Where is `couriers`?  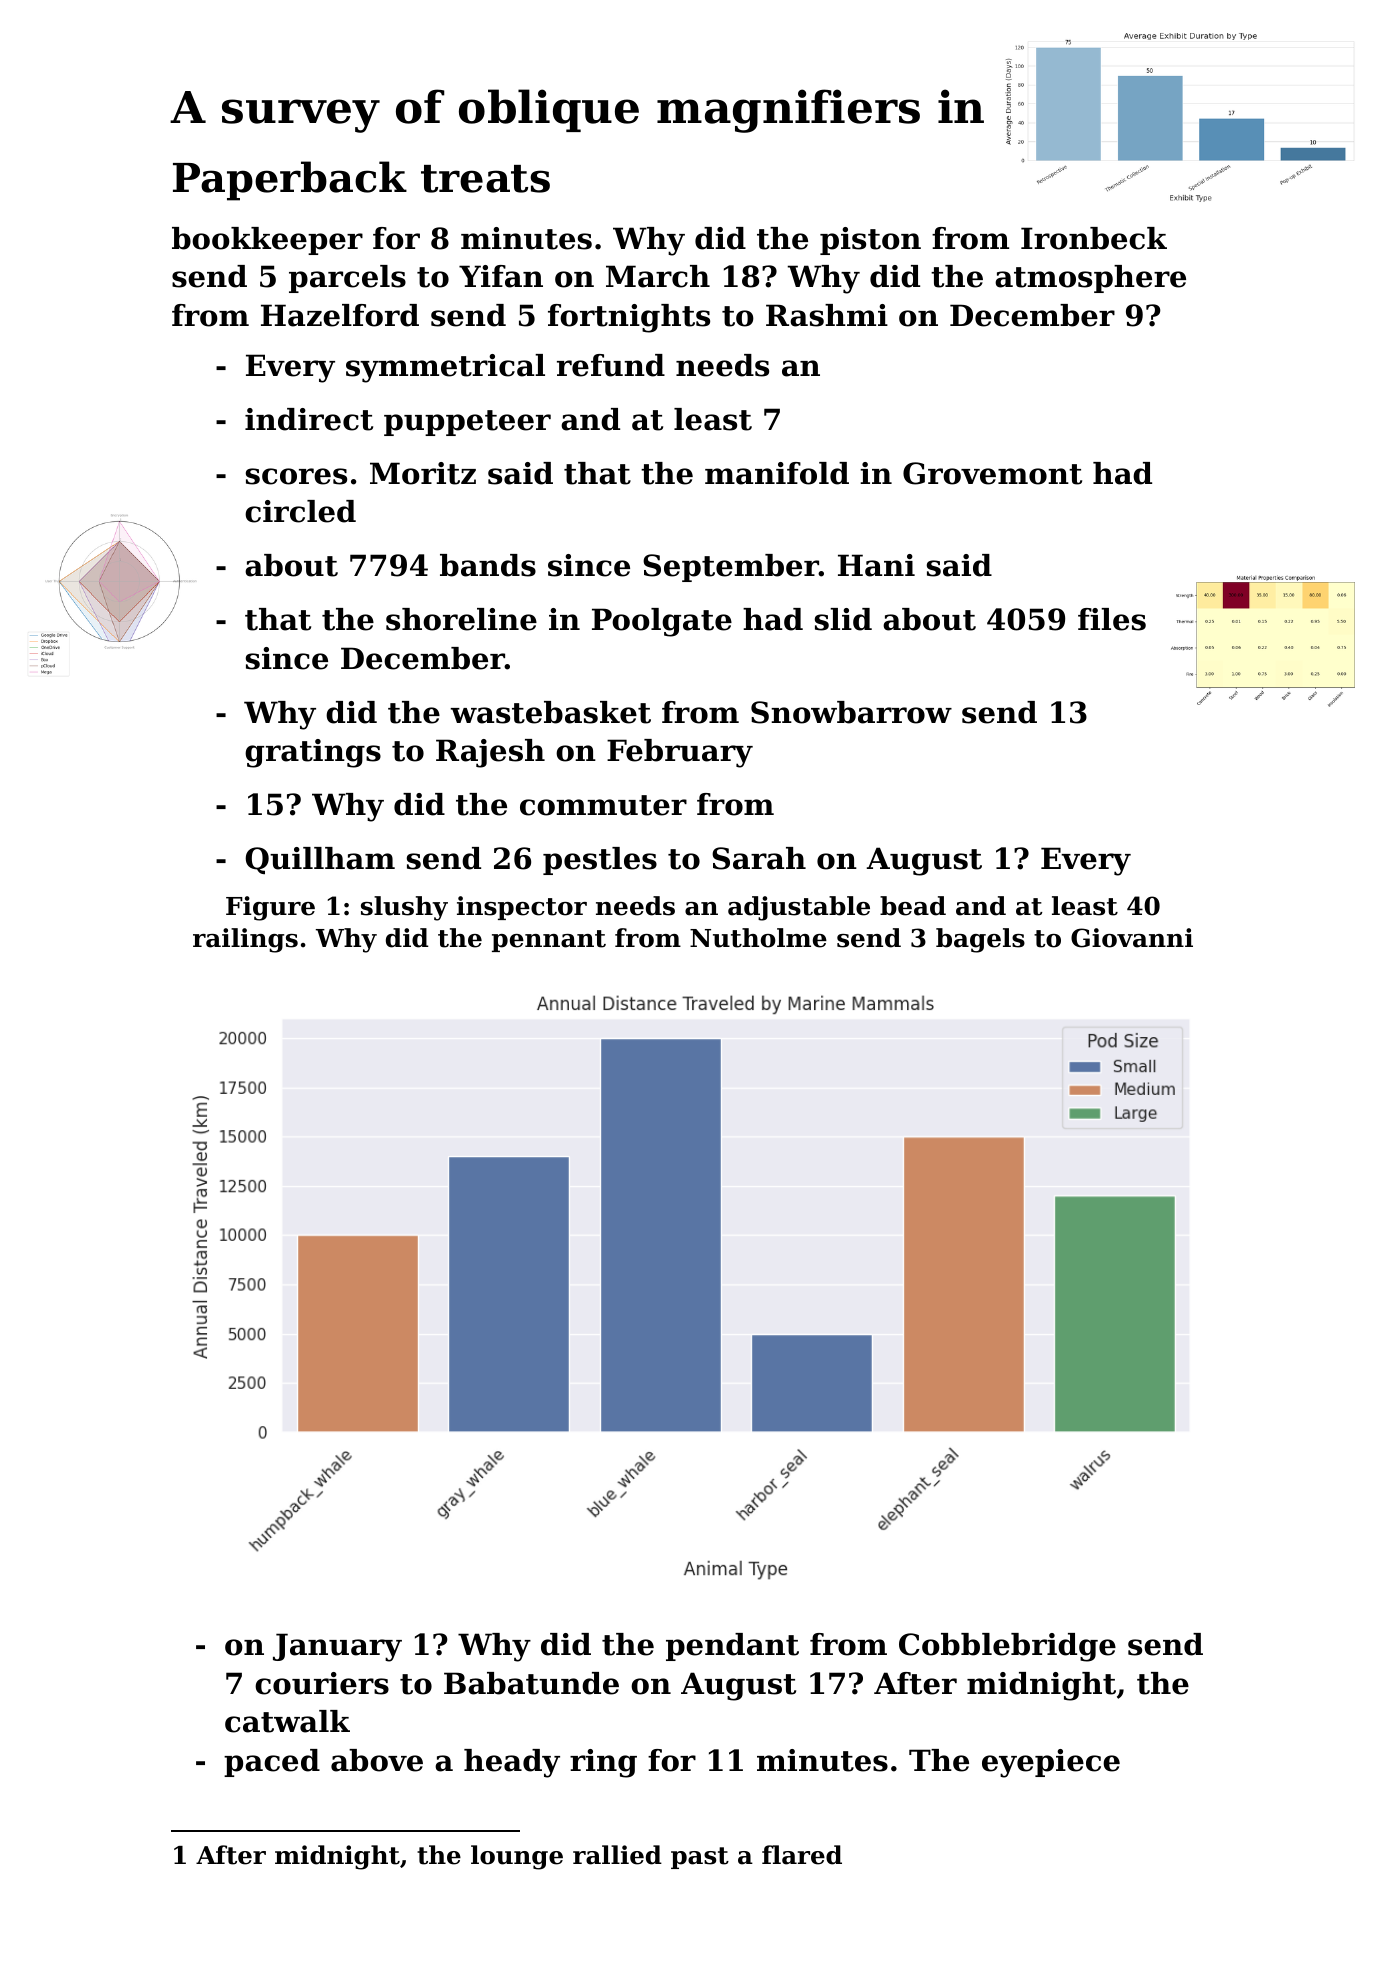
couriers is located at coordinates (322, 1683).
